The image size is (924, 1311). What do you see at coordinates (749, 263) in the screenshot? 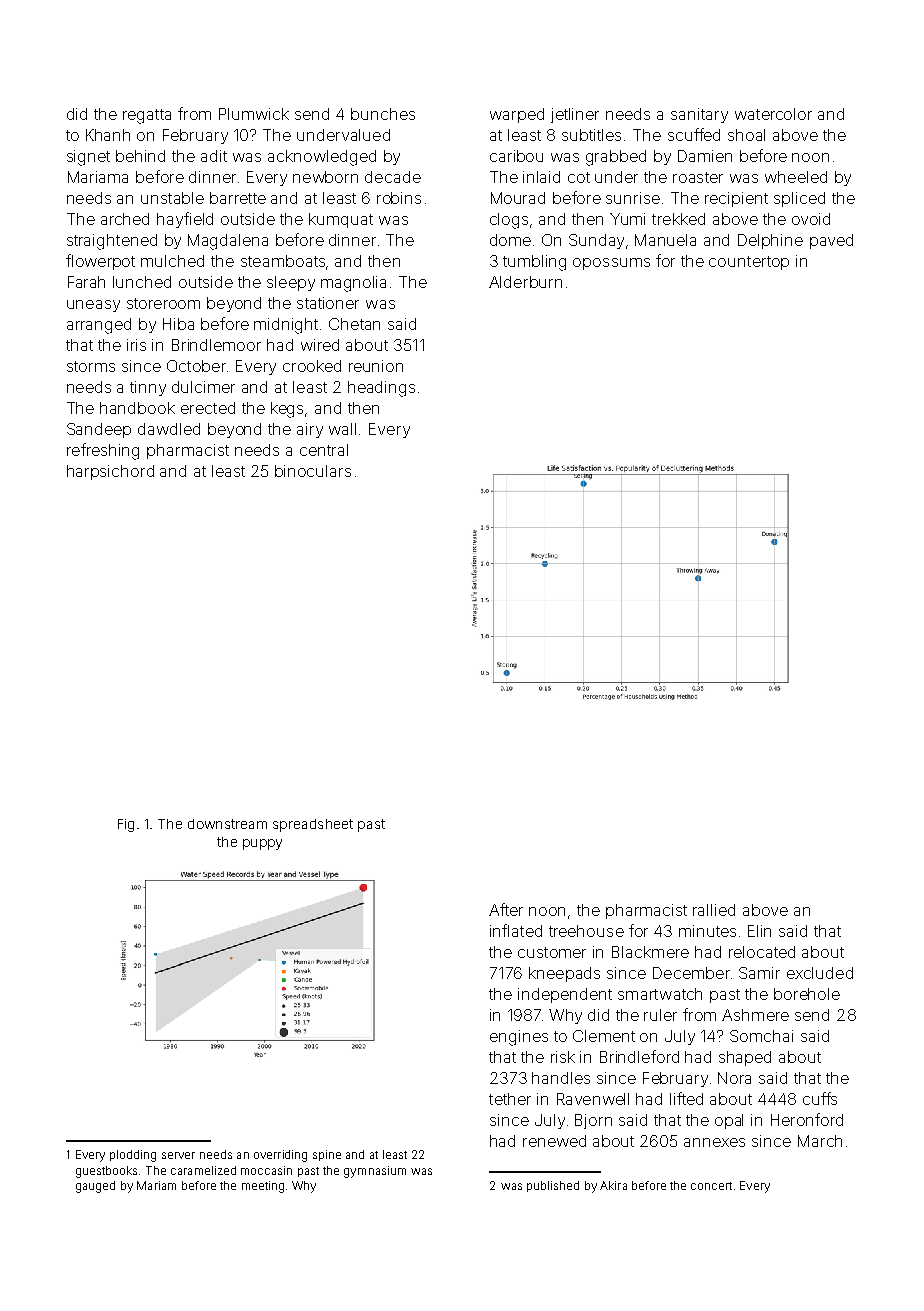
I see `countertop` at bounding box center [749, 263].
